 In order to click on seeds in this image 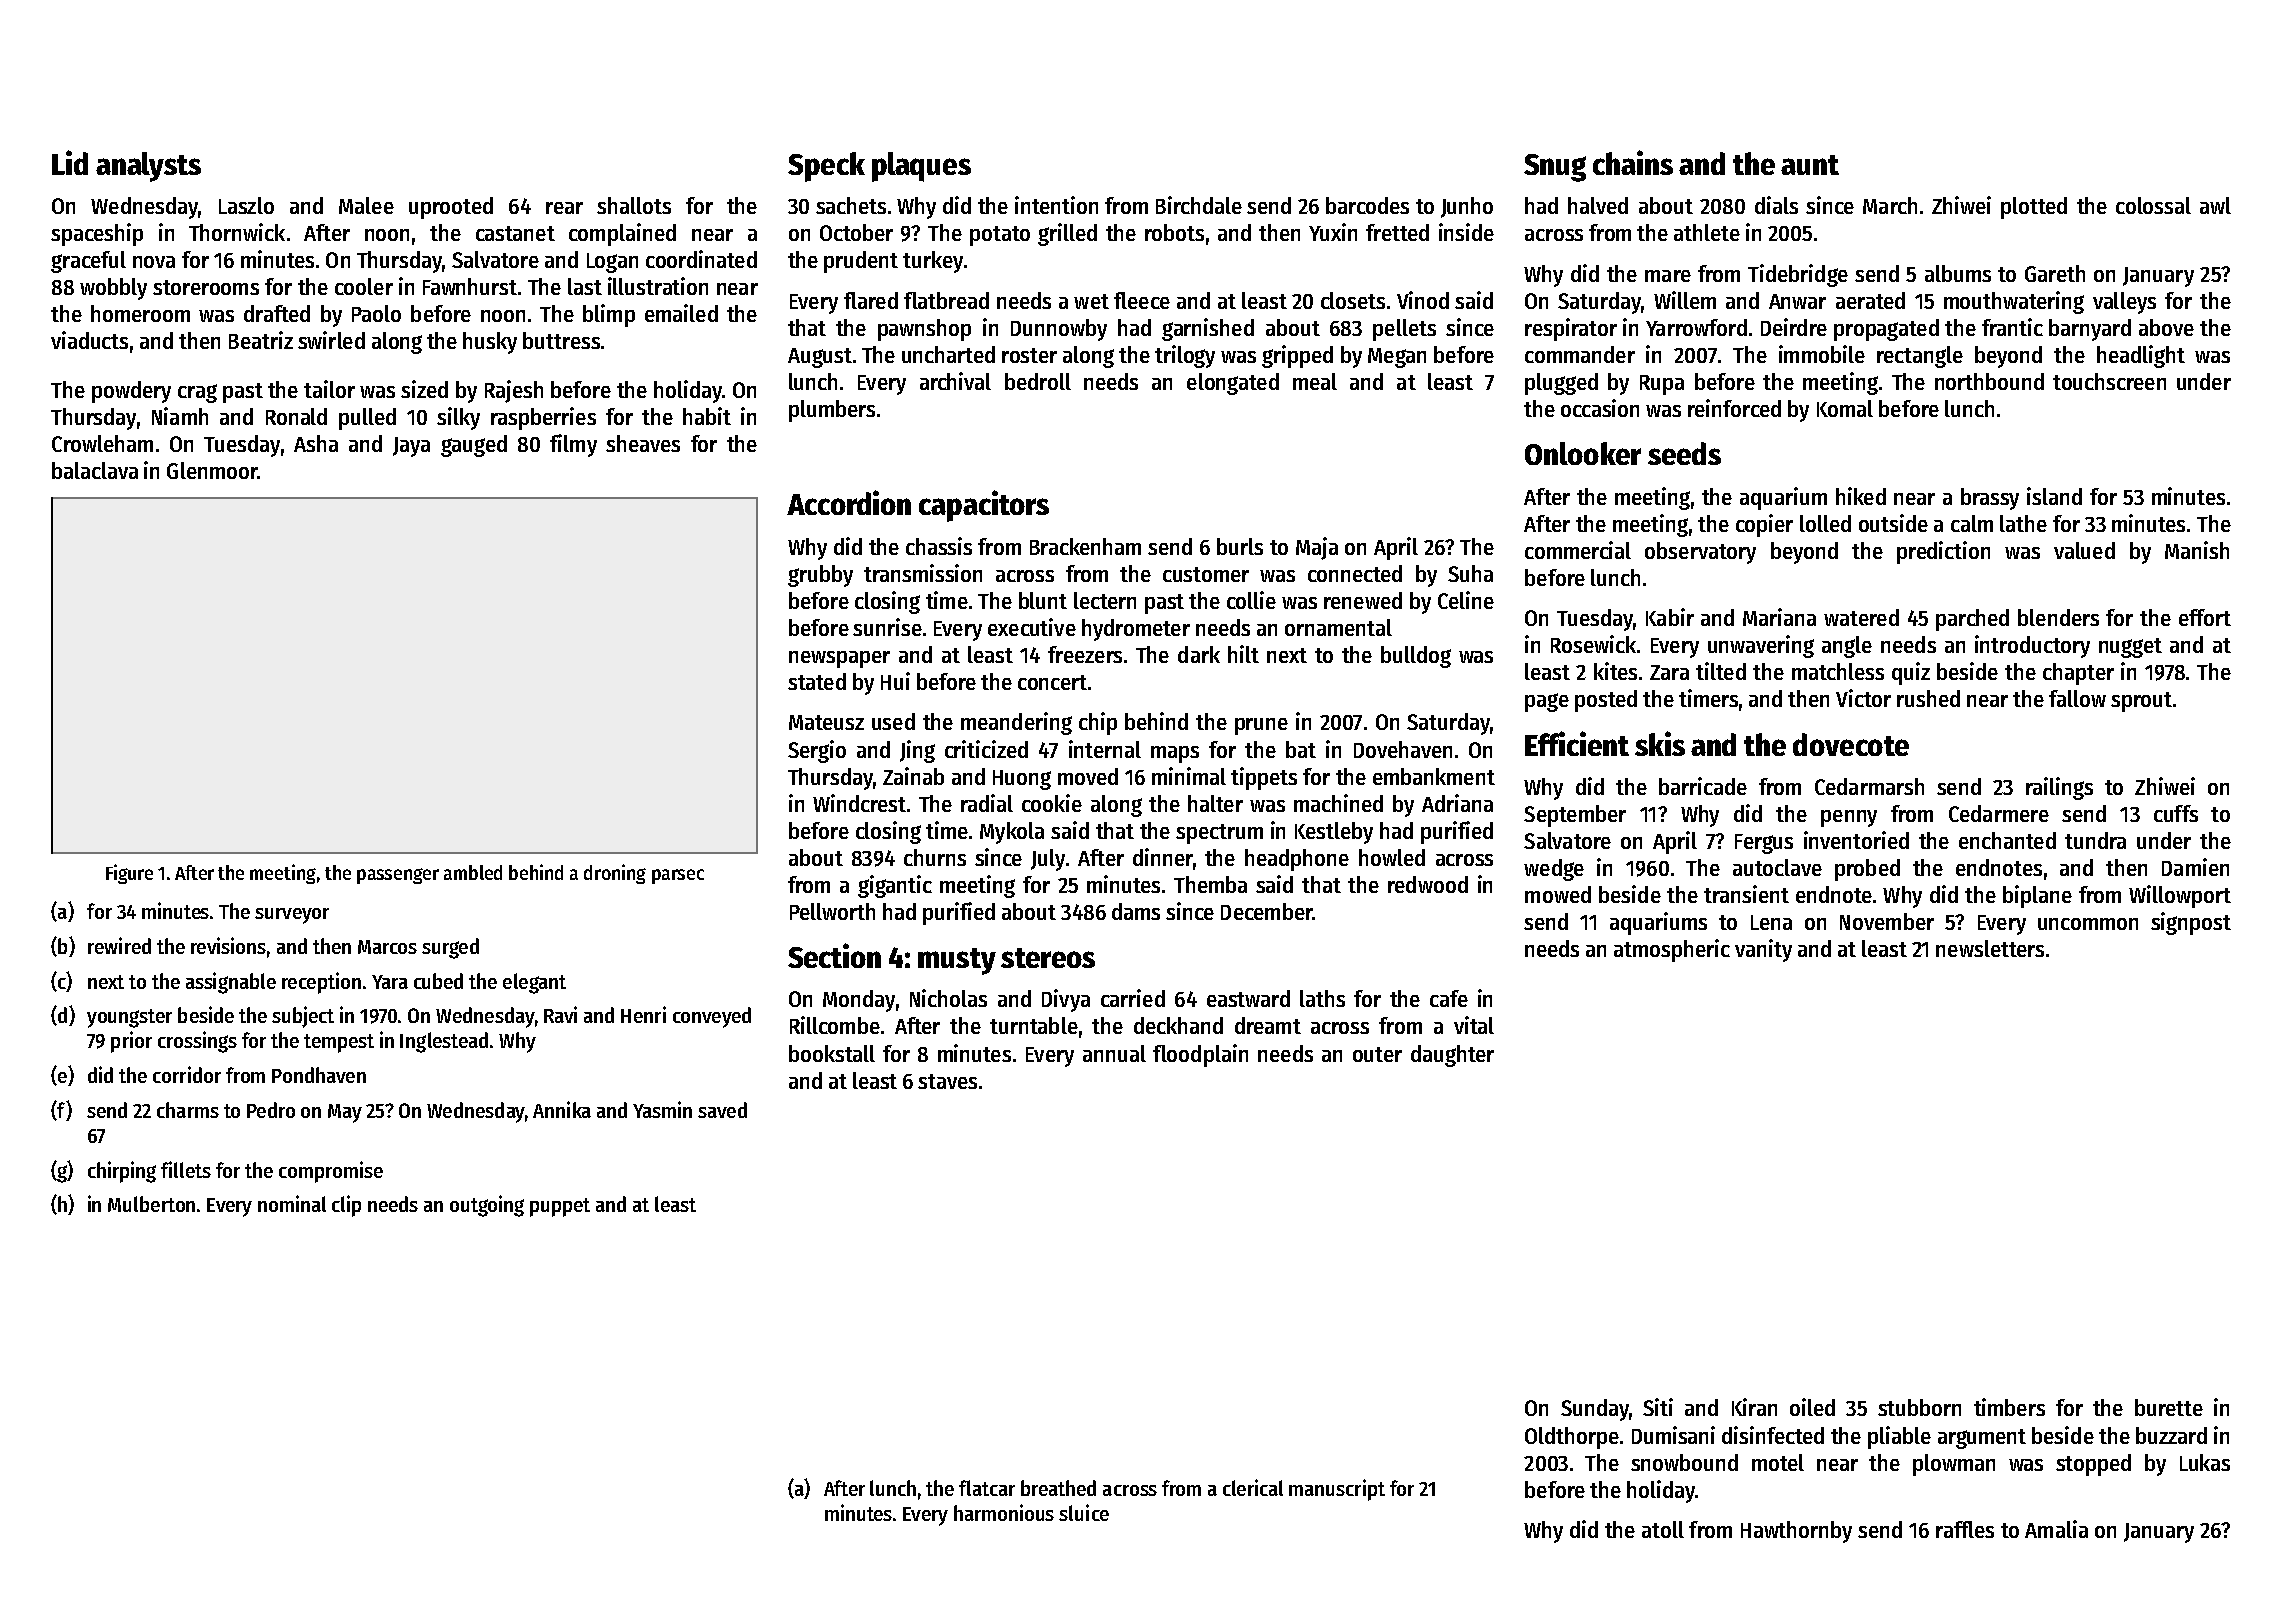, I will do `click(1684, 453)`.
